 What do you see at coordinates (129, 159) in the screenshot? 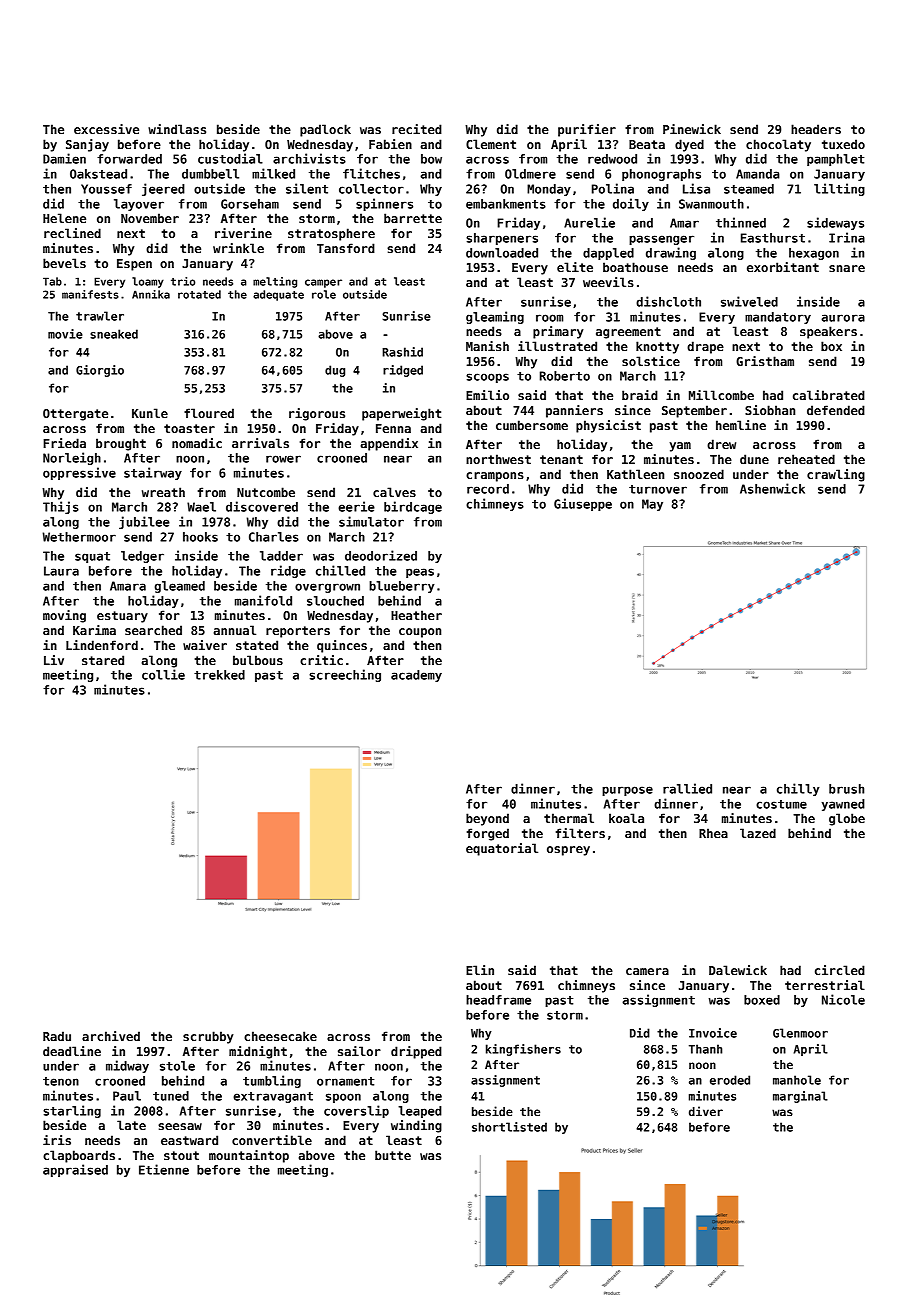
I see `forwarded` at bounding box center [129, 159].
